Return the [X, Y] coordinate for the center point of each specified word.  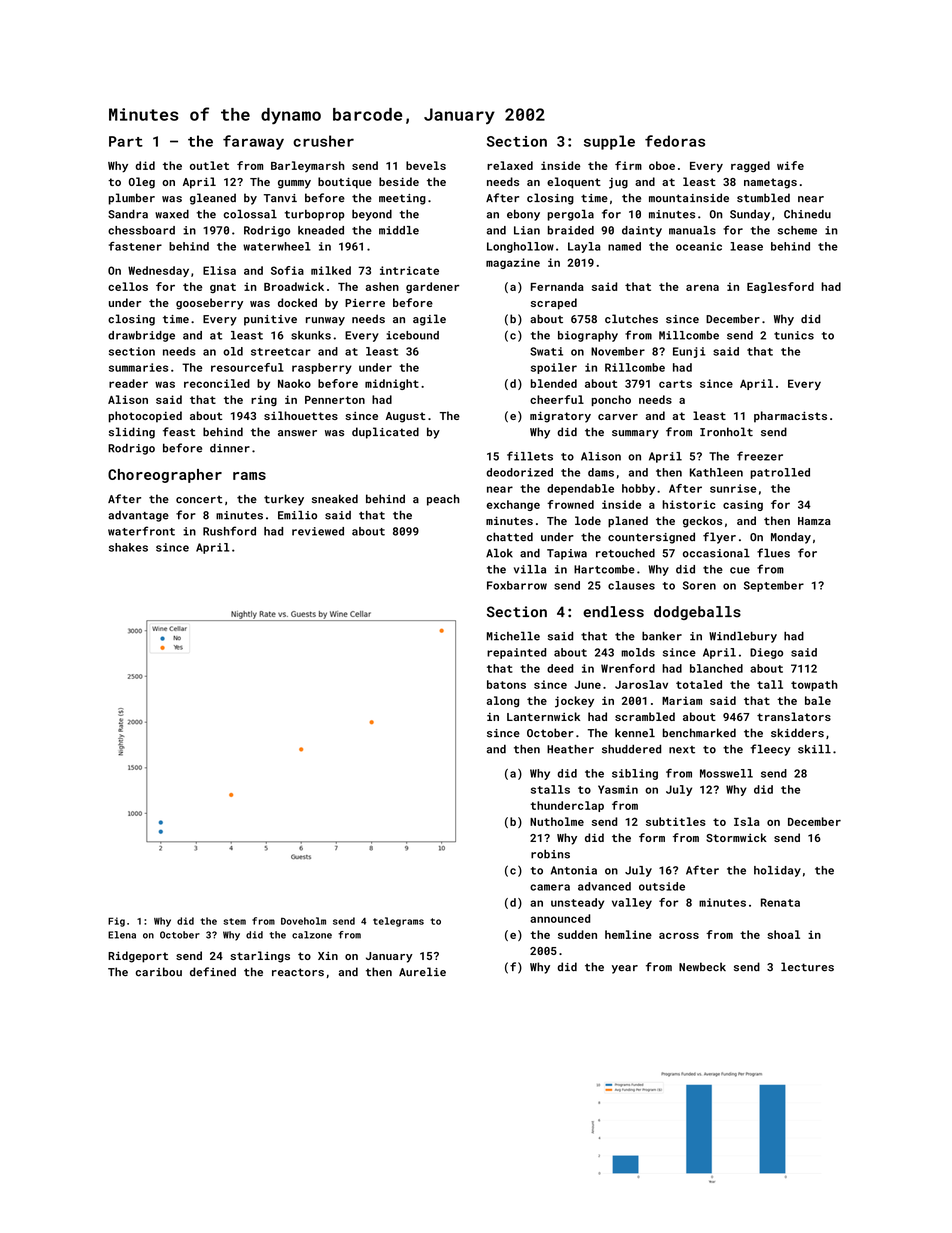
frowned [570, 504]
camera [550, 887]
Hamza [814, 521]
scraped [554, 304]
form [652, 837]
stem [234, 921]
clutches [631, 319]
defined [213, 972]
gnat [223, 288]
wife [790, 165]
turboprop [315, 215]
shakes [128, 547]
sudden [577, 934]
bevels [426, 165]
